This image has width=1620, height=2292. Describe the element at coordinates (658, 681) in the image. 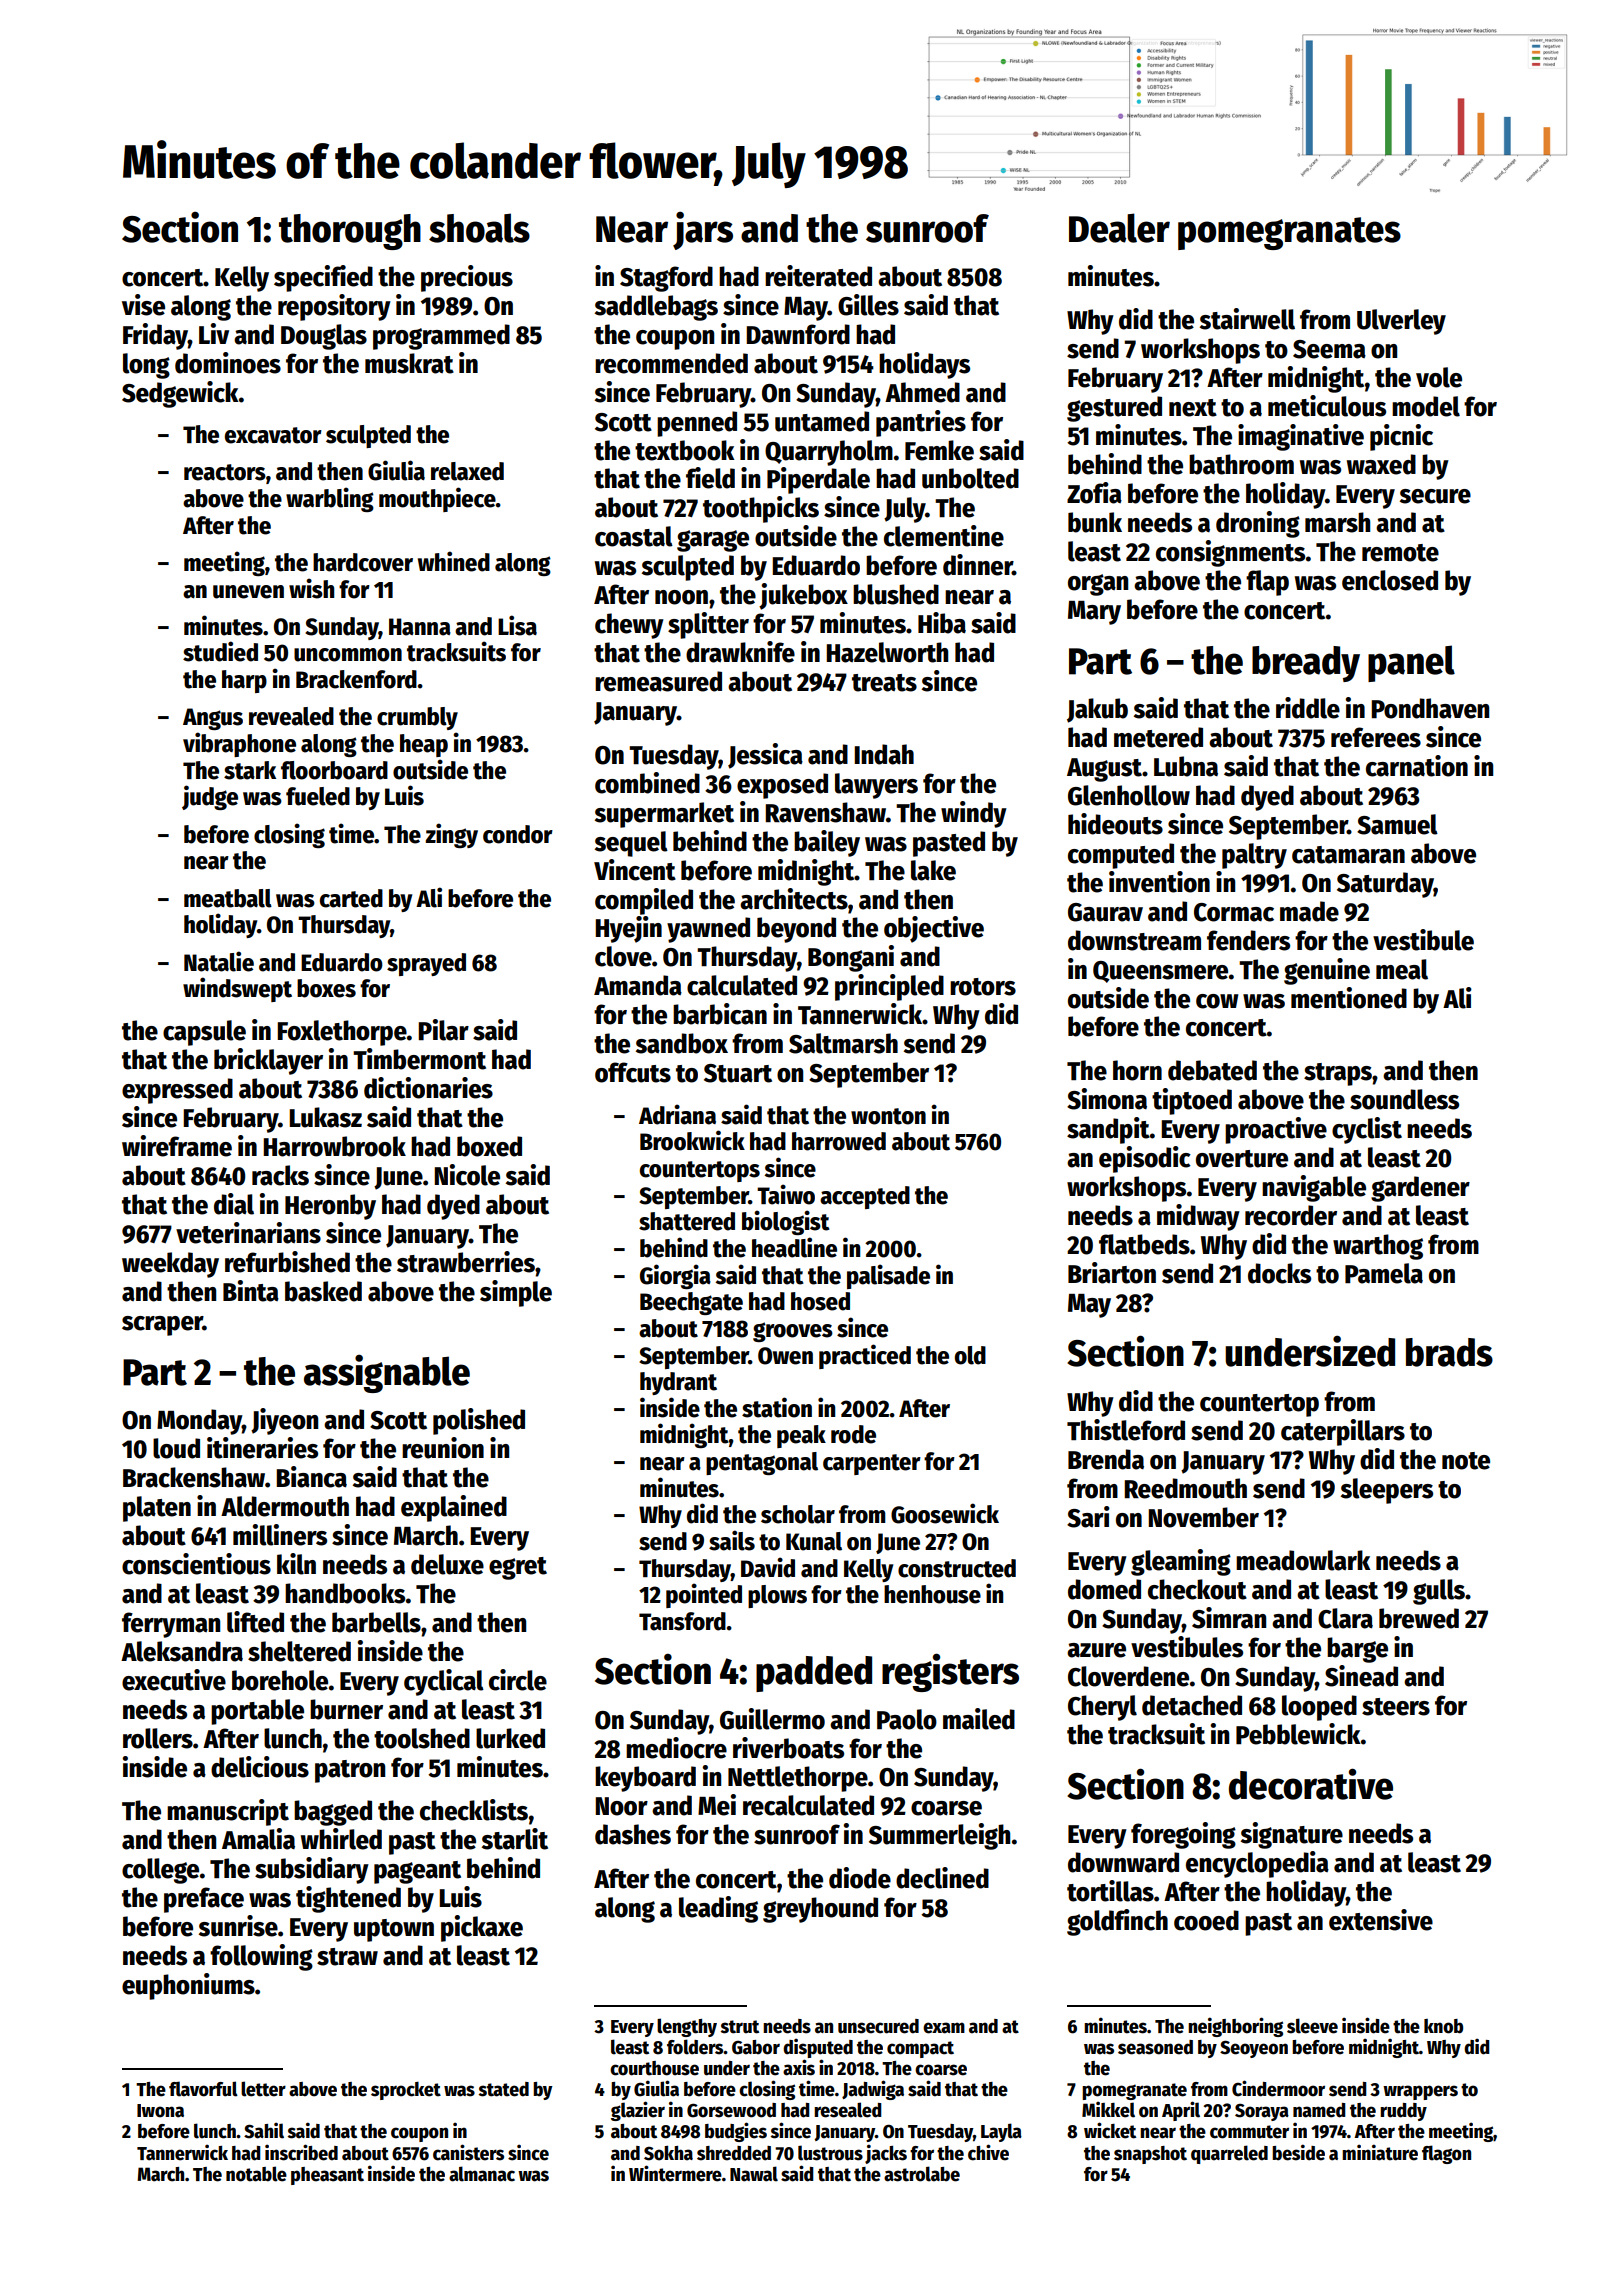

I see `remeasured` at that location.
